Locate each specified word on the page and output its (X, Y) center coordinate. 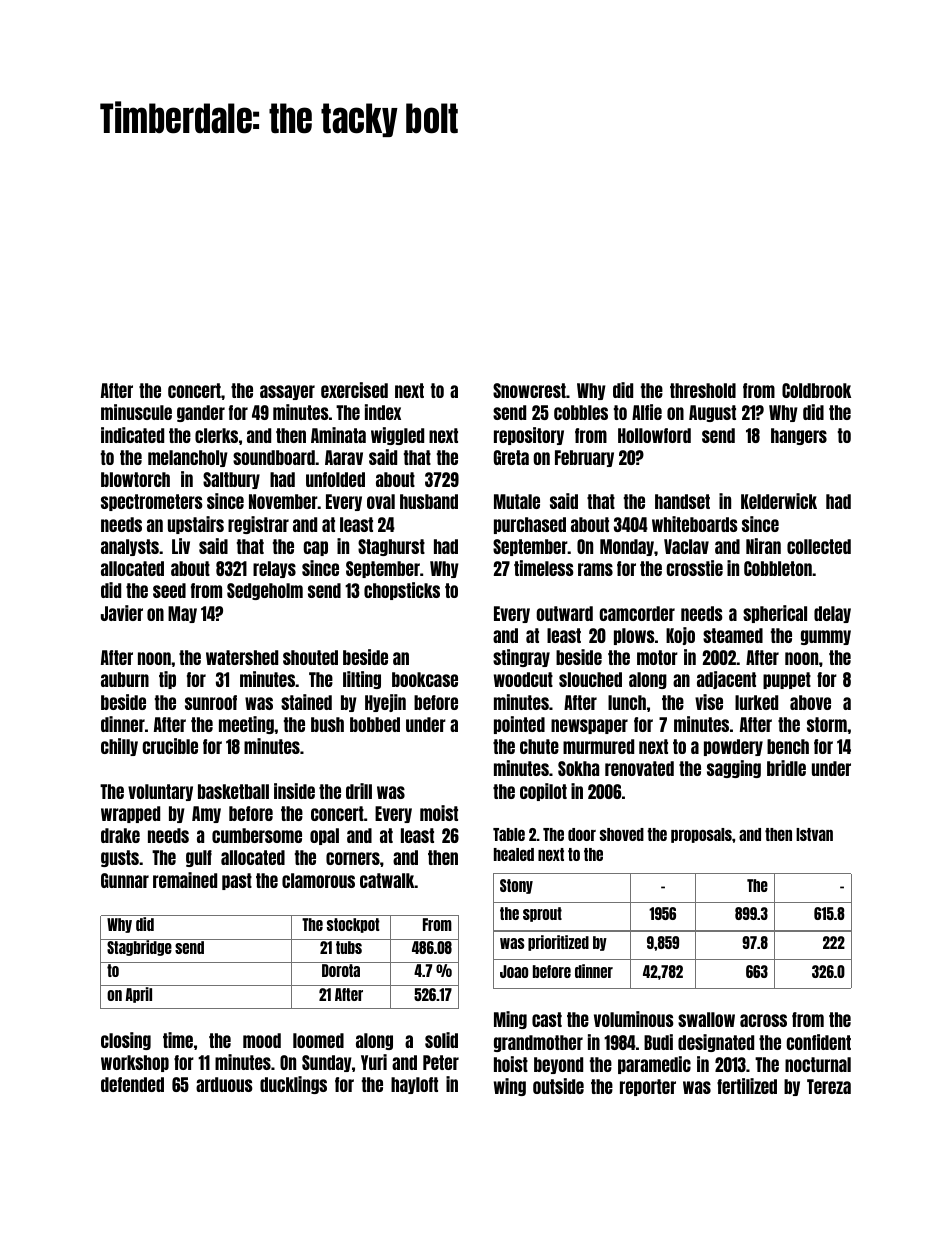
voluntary (160, 792)
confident (818, 1042)
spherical (775, 614)
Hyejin (385, 703)
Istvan (814, 834)
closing (126, 1041)
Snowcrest (529, 390)
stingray (521, 658)
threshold (703, 390)
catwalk (387, 880)
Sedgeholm (265, 591)
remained (185, 880)
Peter (441, 1062)
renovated (639, 768)
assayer (287, 392)
